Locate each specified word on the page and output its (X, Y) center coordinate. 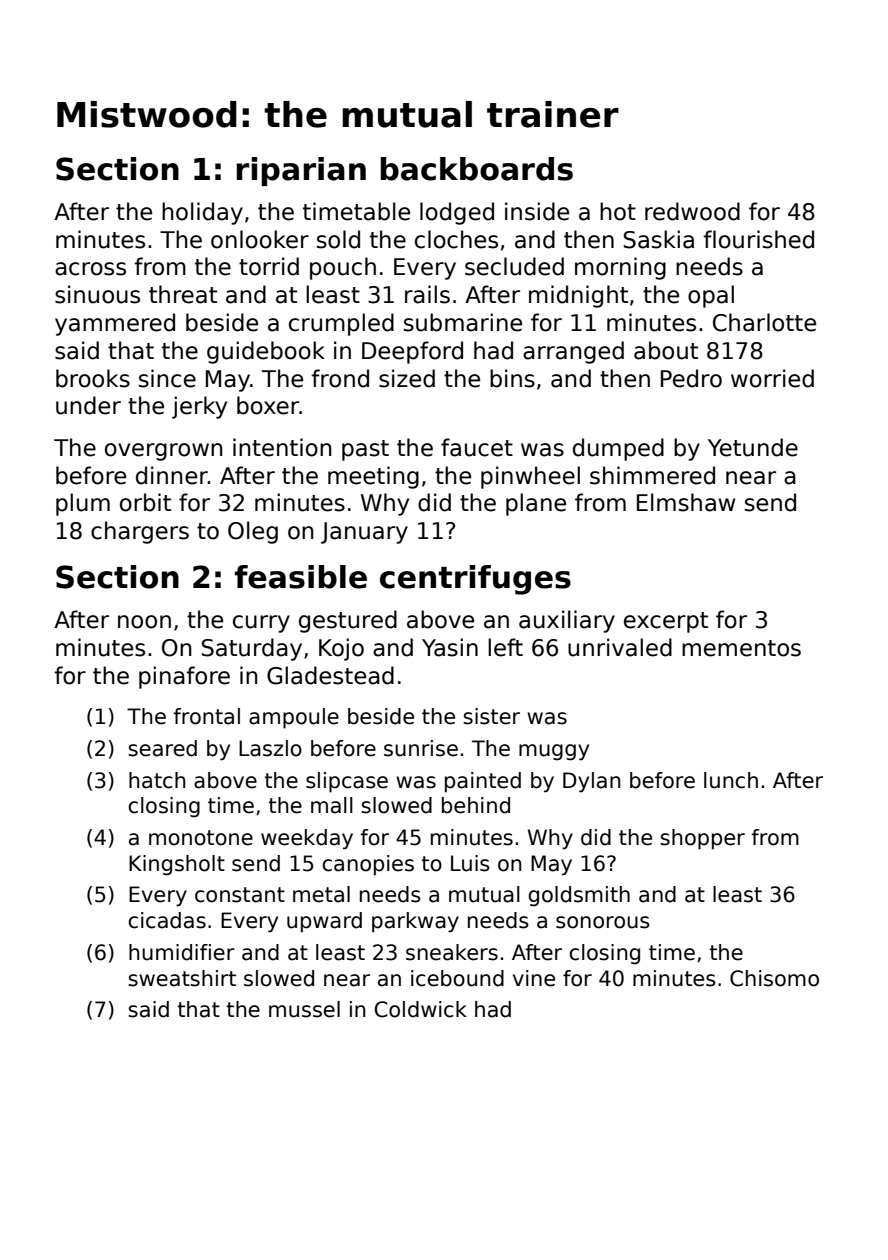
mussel (304, 1009)
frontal (206, 716)
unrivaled (620, 647)
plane (536, 504)
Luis (470, 863)
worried (772, 378)
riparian (301, 171)
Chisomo (774, 978)
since (167, 378)
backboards (477, 169)
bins (512, 378)
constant (240, 895)
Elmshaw (686, 502)
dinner (172, 475)
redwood (692, 211)
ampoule (294, 718)
